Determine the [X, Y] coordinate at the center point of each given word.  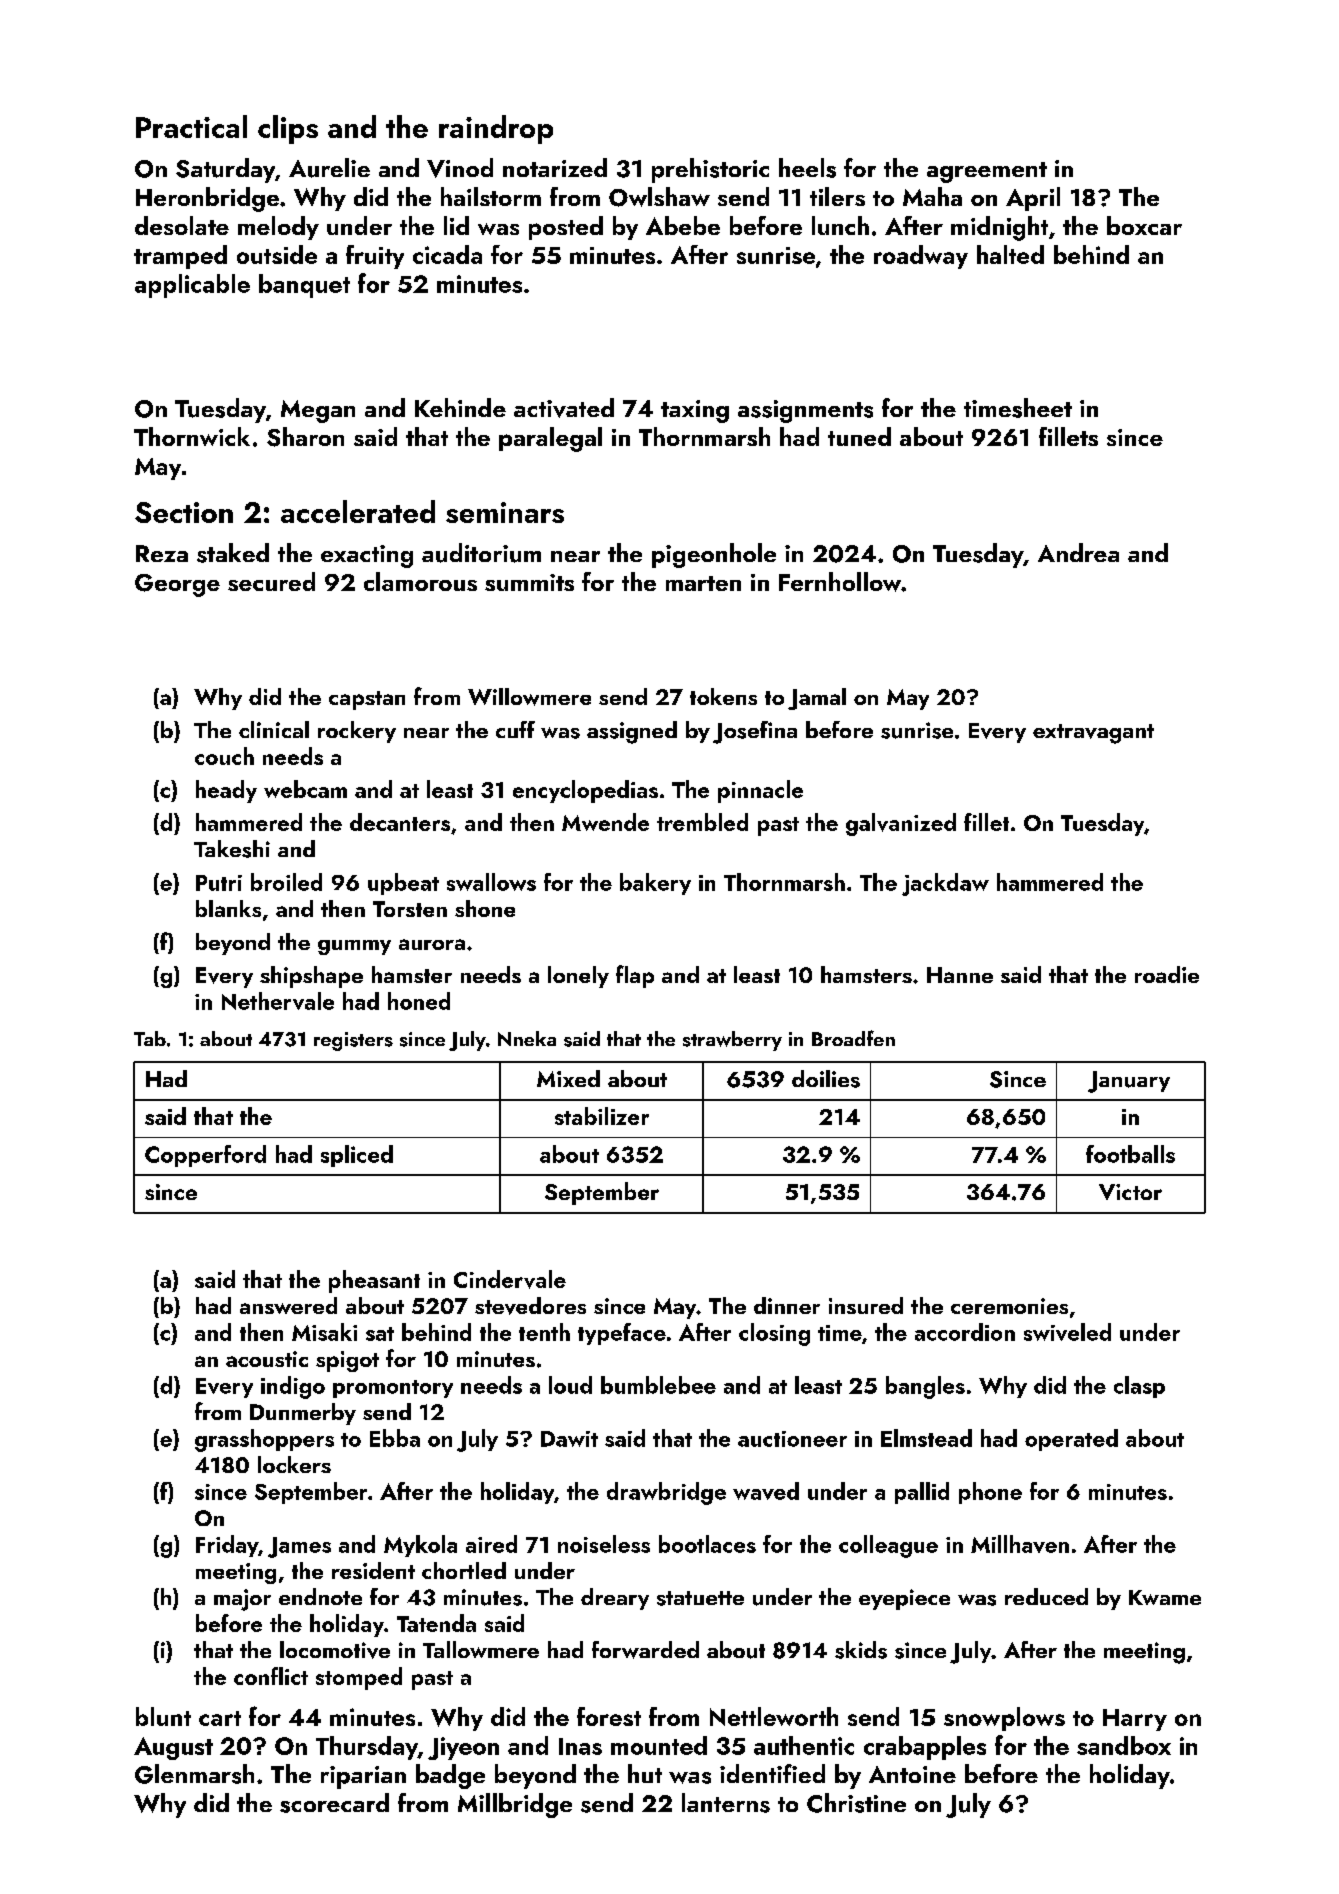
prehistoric [710, 170]
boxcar [1144, 225]
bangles [925, 1387]
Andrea [1078, 552]
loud [570, 1385]
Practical [191, 126]
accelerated [358, 511]
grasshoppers [264, 1440]
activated [564, 408]
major [242, 1600]
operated [1071, 1440]
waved [766, 1491]
